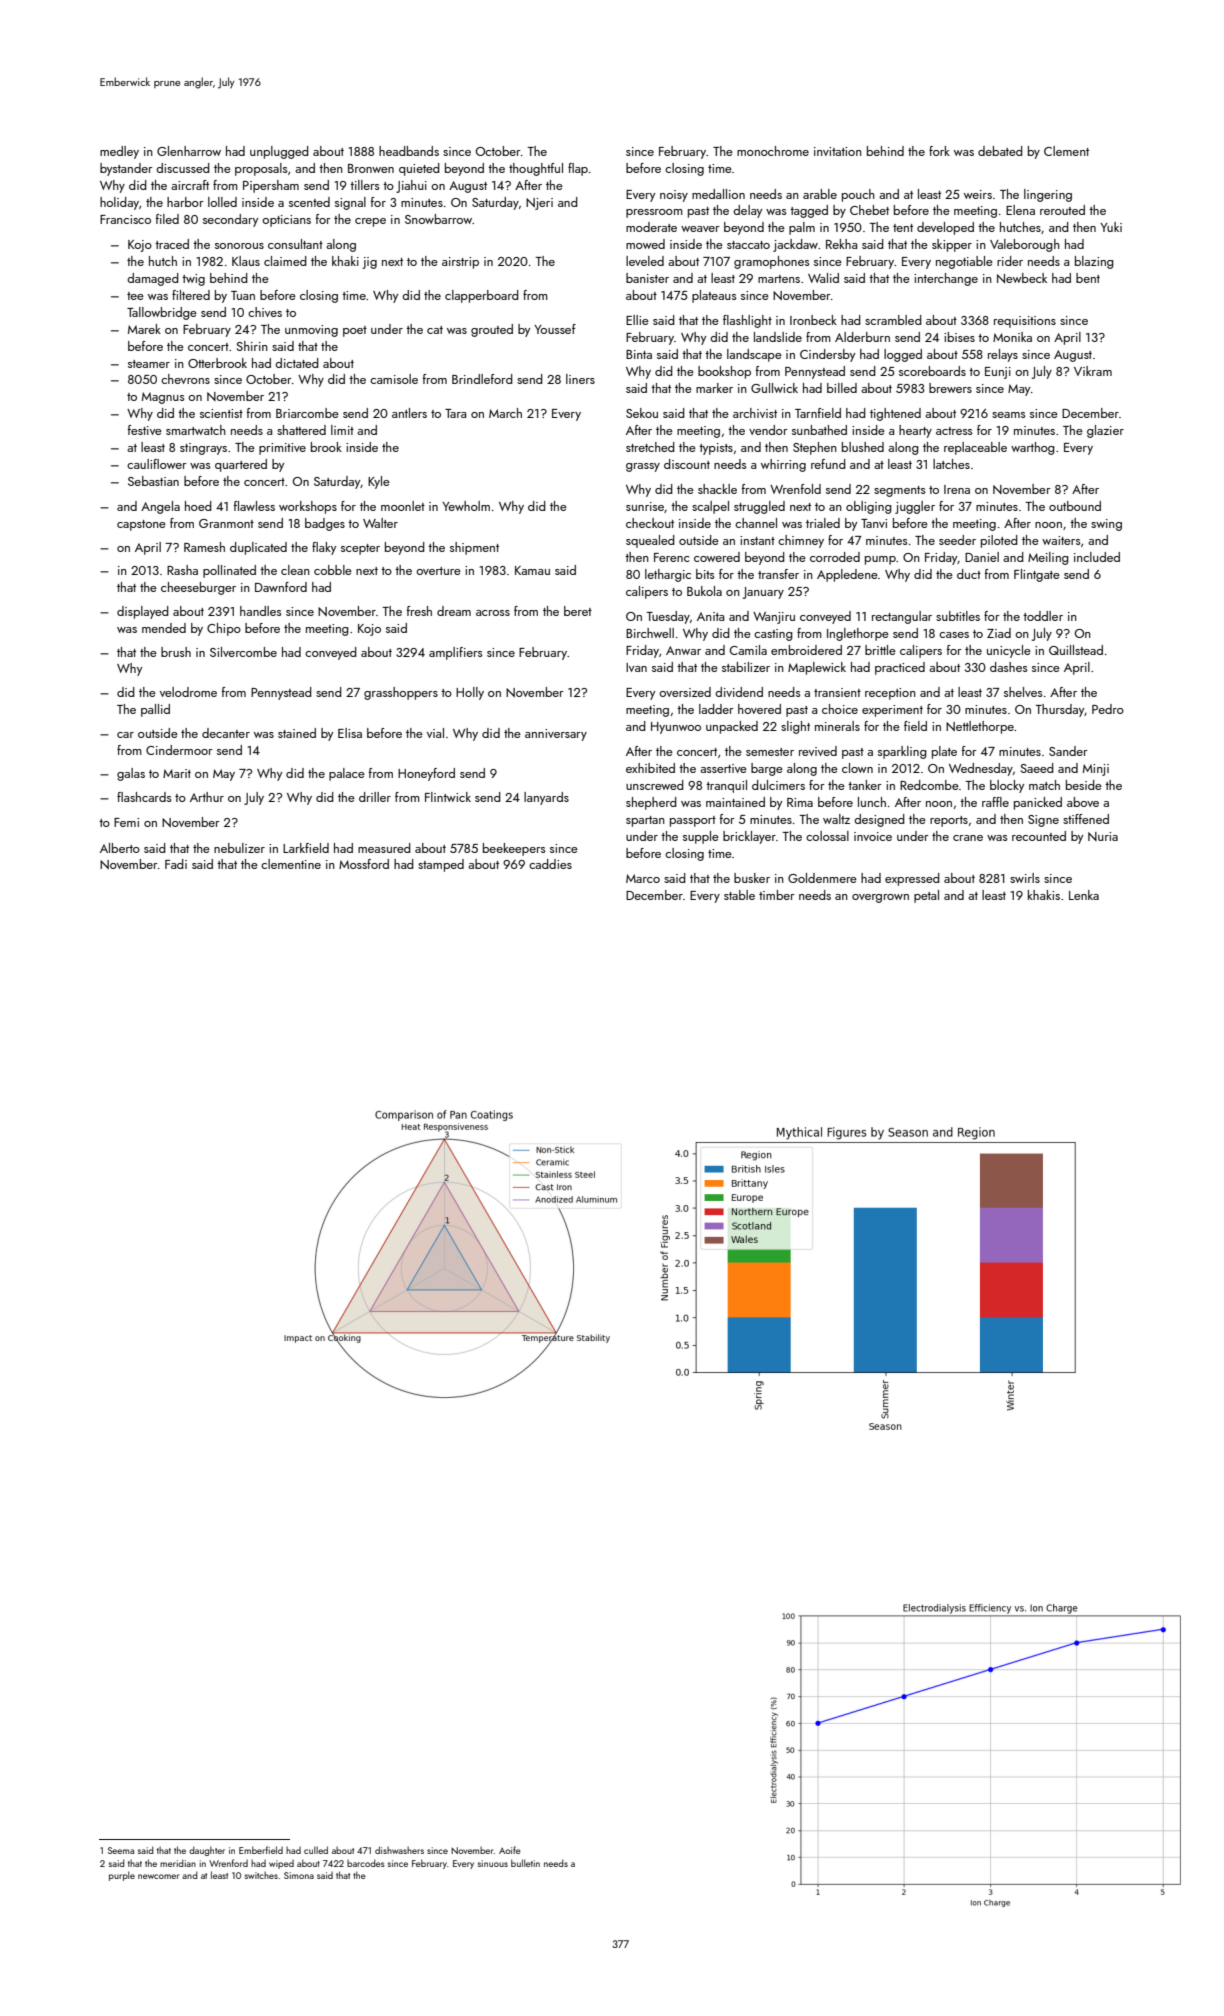 Image resolution: width=1224 pixels, height=2016 pixels. Describe the element at coordinates (409, 151) in the page. I see `headbands` at that location.
